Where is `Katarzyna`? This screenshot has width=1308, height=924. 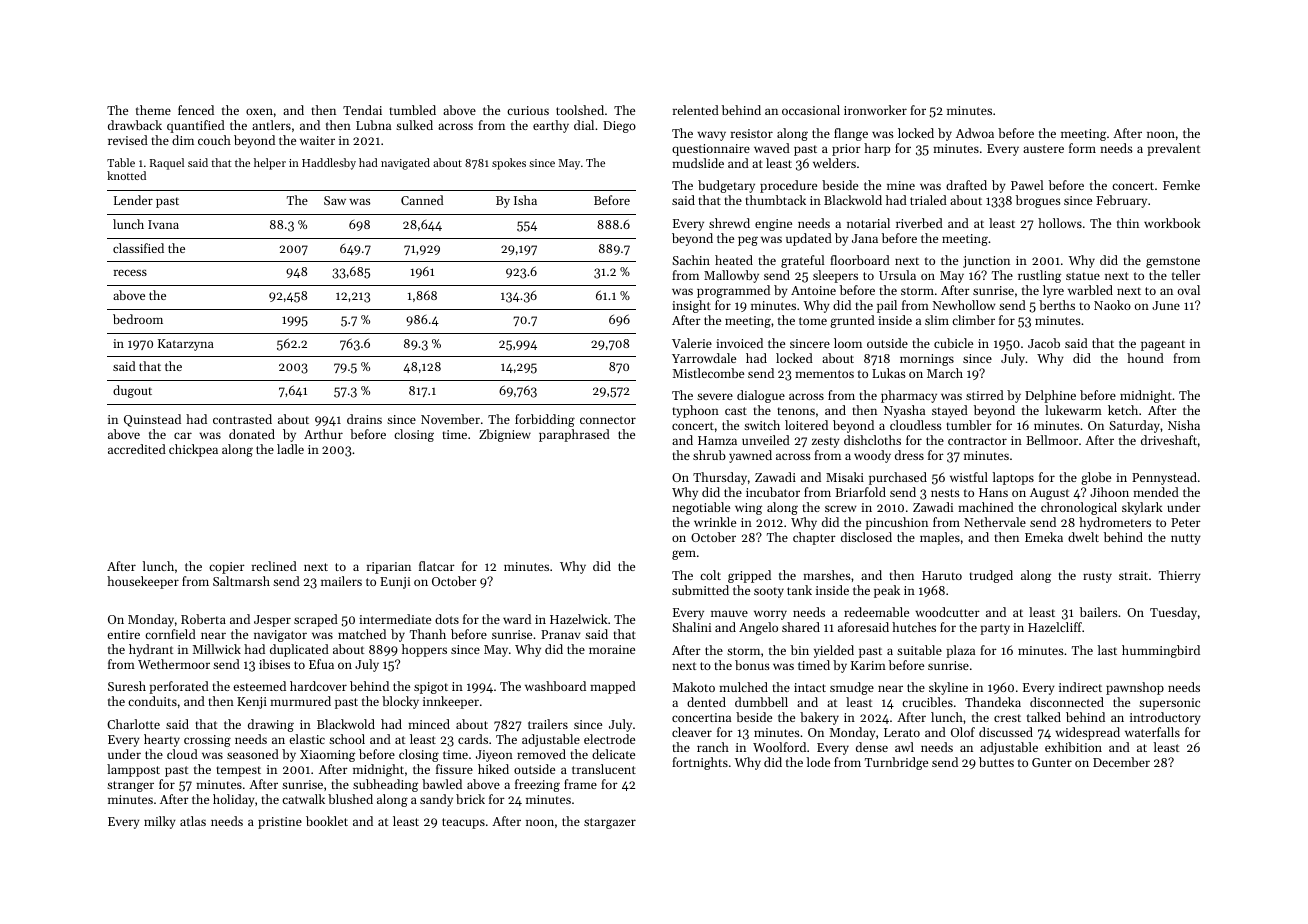
Katarzyna is located at coordinates (186, 345).
